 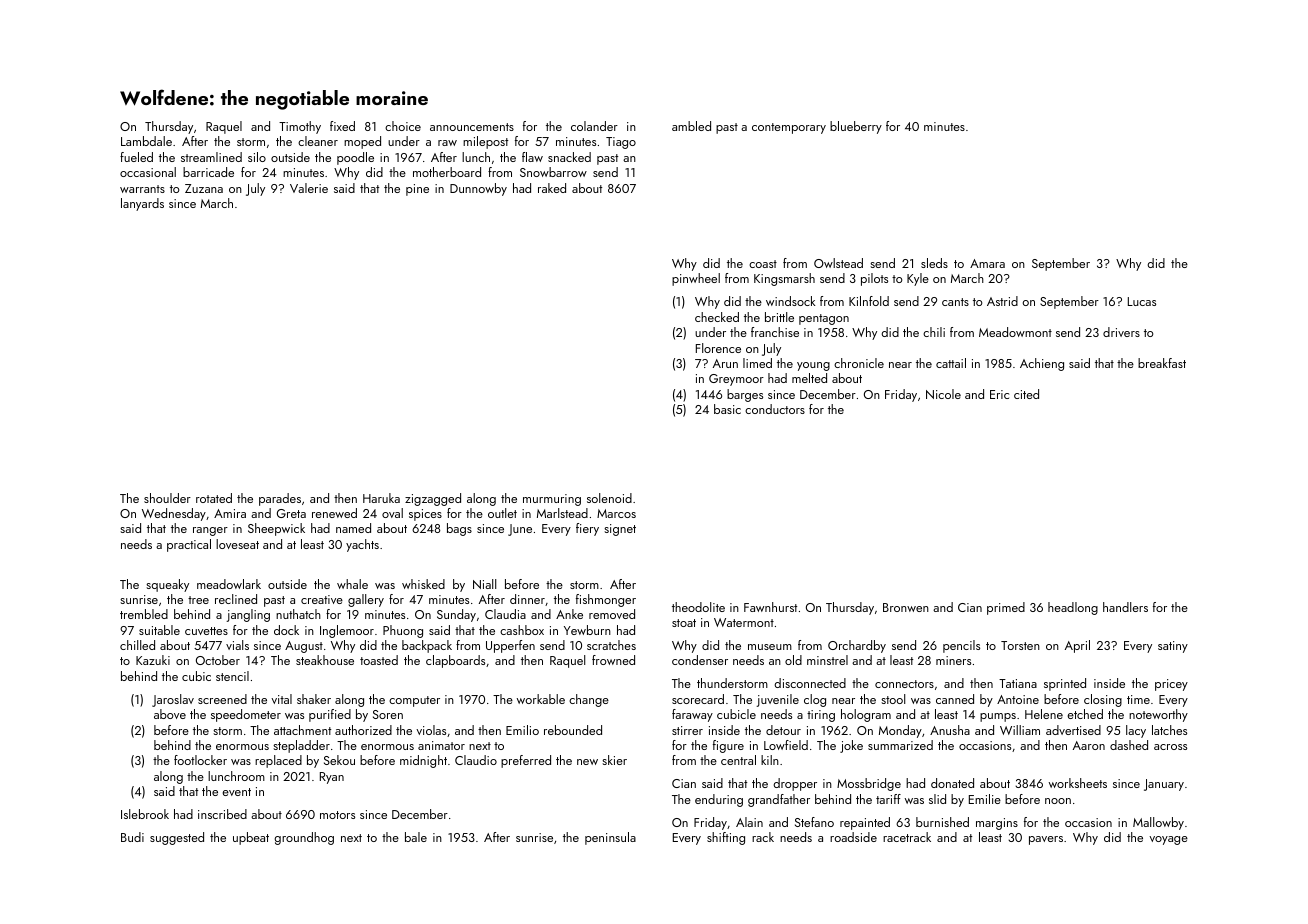 What do you see at coordinates (961, 646) in the image?
I see `pencils` at bounding box center [961, 646].
